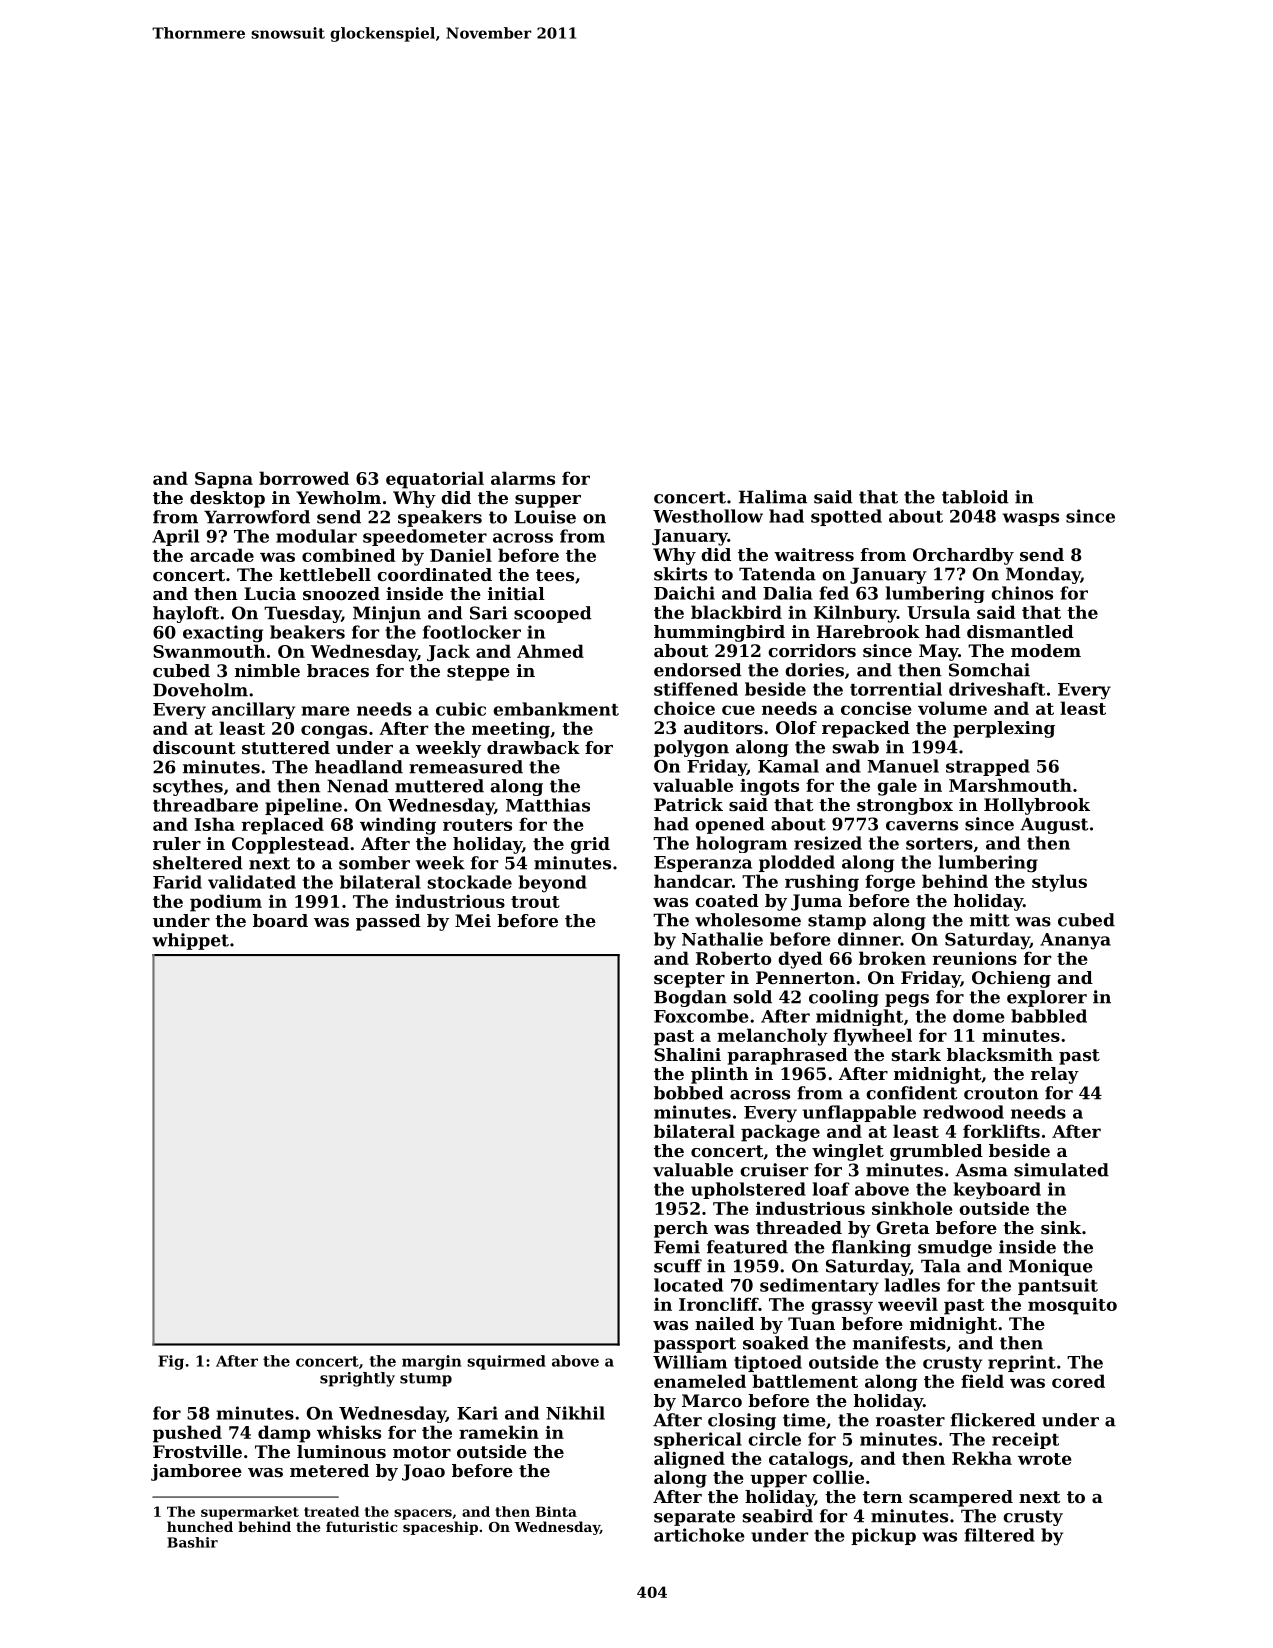 Image resolution: width=1273 pixels, height=1648 pixels. I want to click on Halima, so click(773, 497).
